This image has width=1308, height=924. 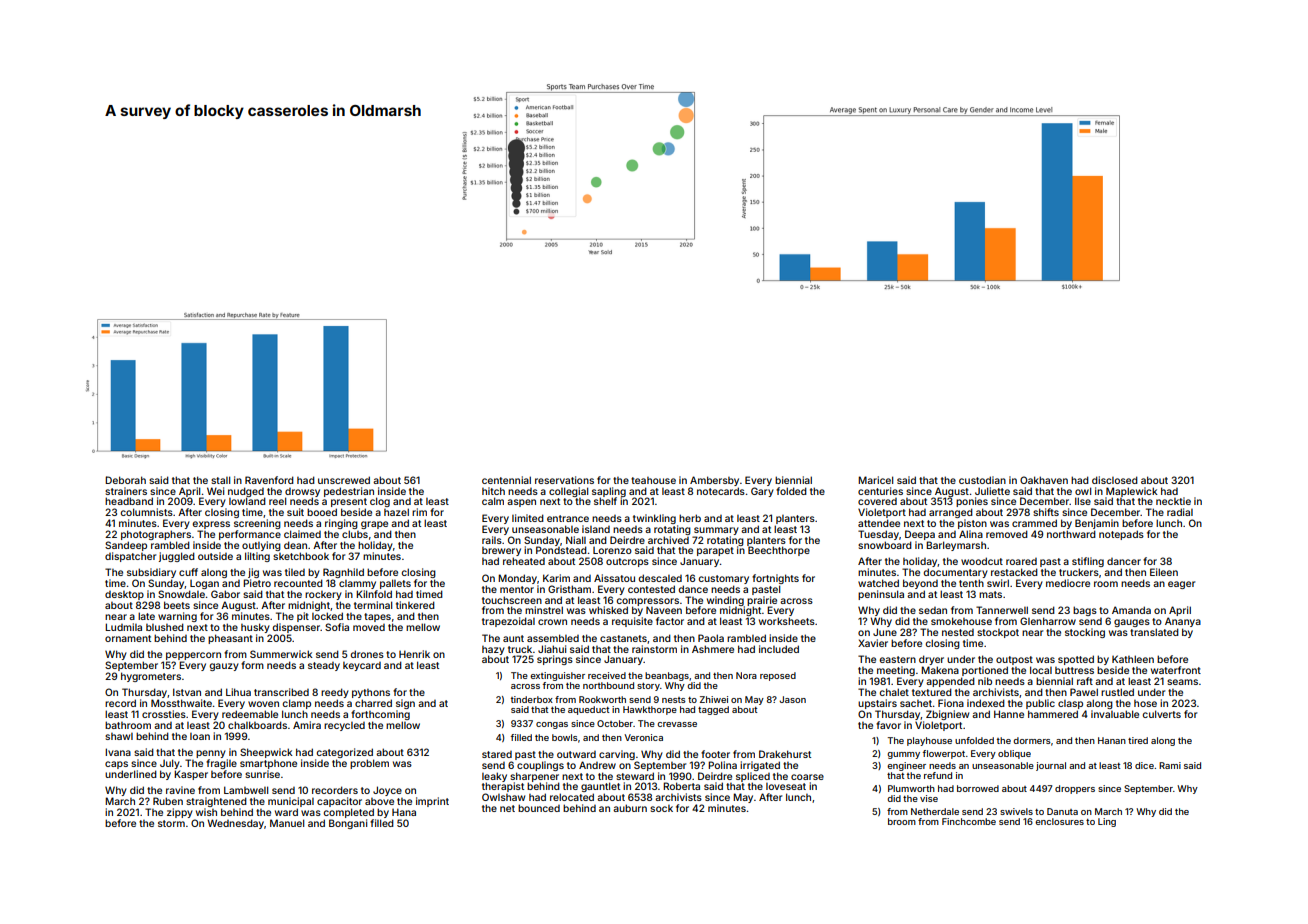 I want to click on disclosed, so click(x=1115, y=480).
